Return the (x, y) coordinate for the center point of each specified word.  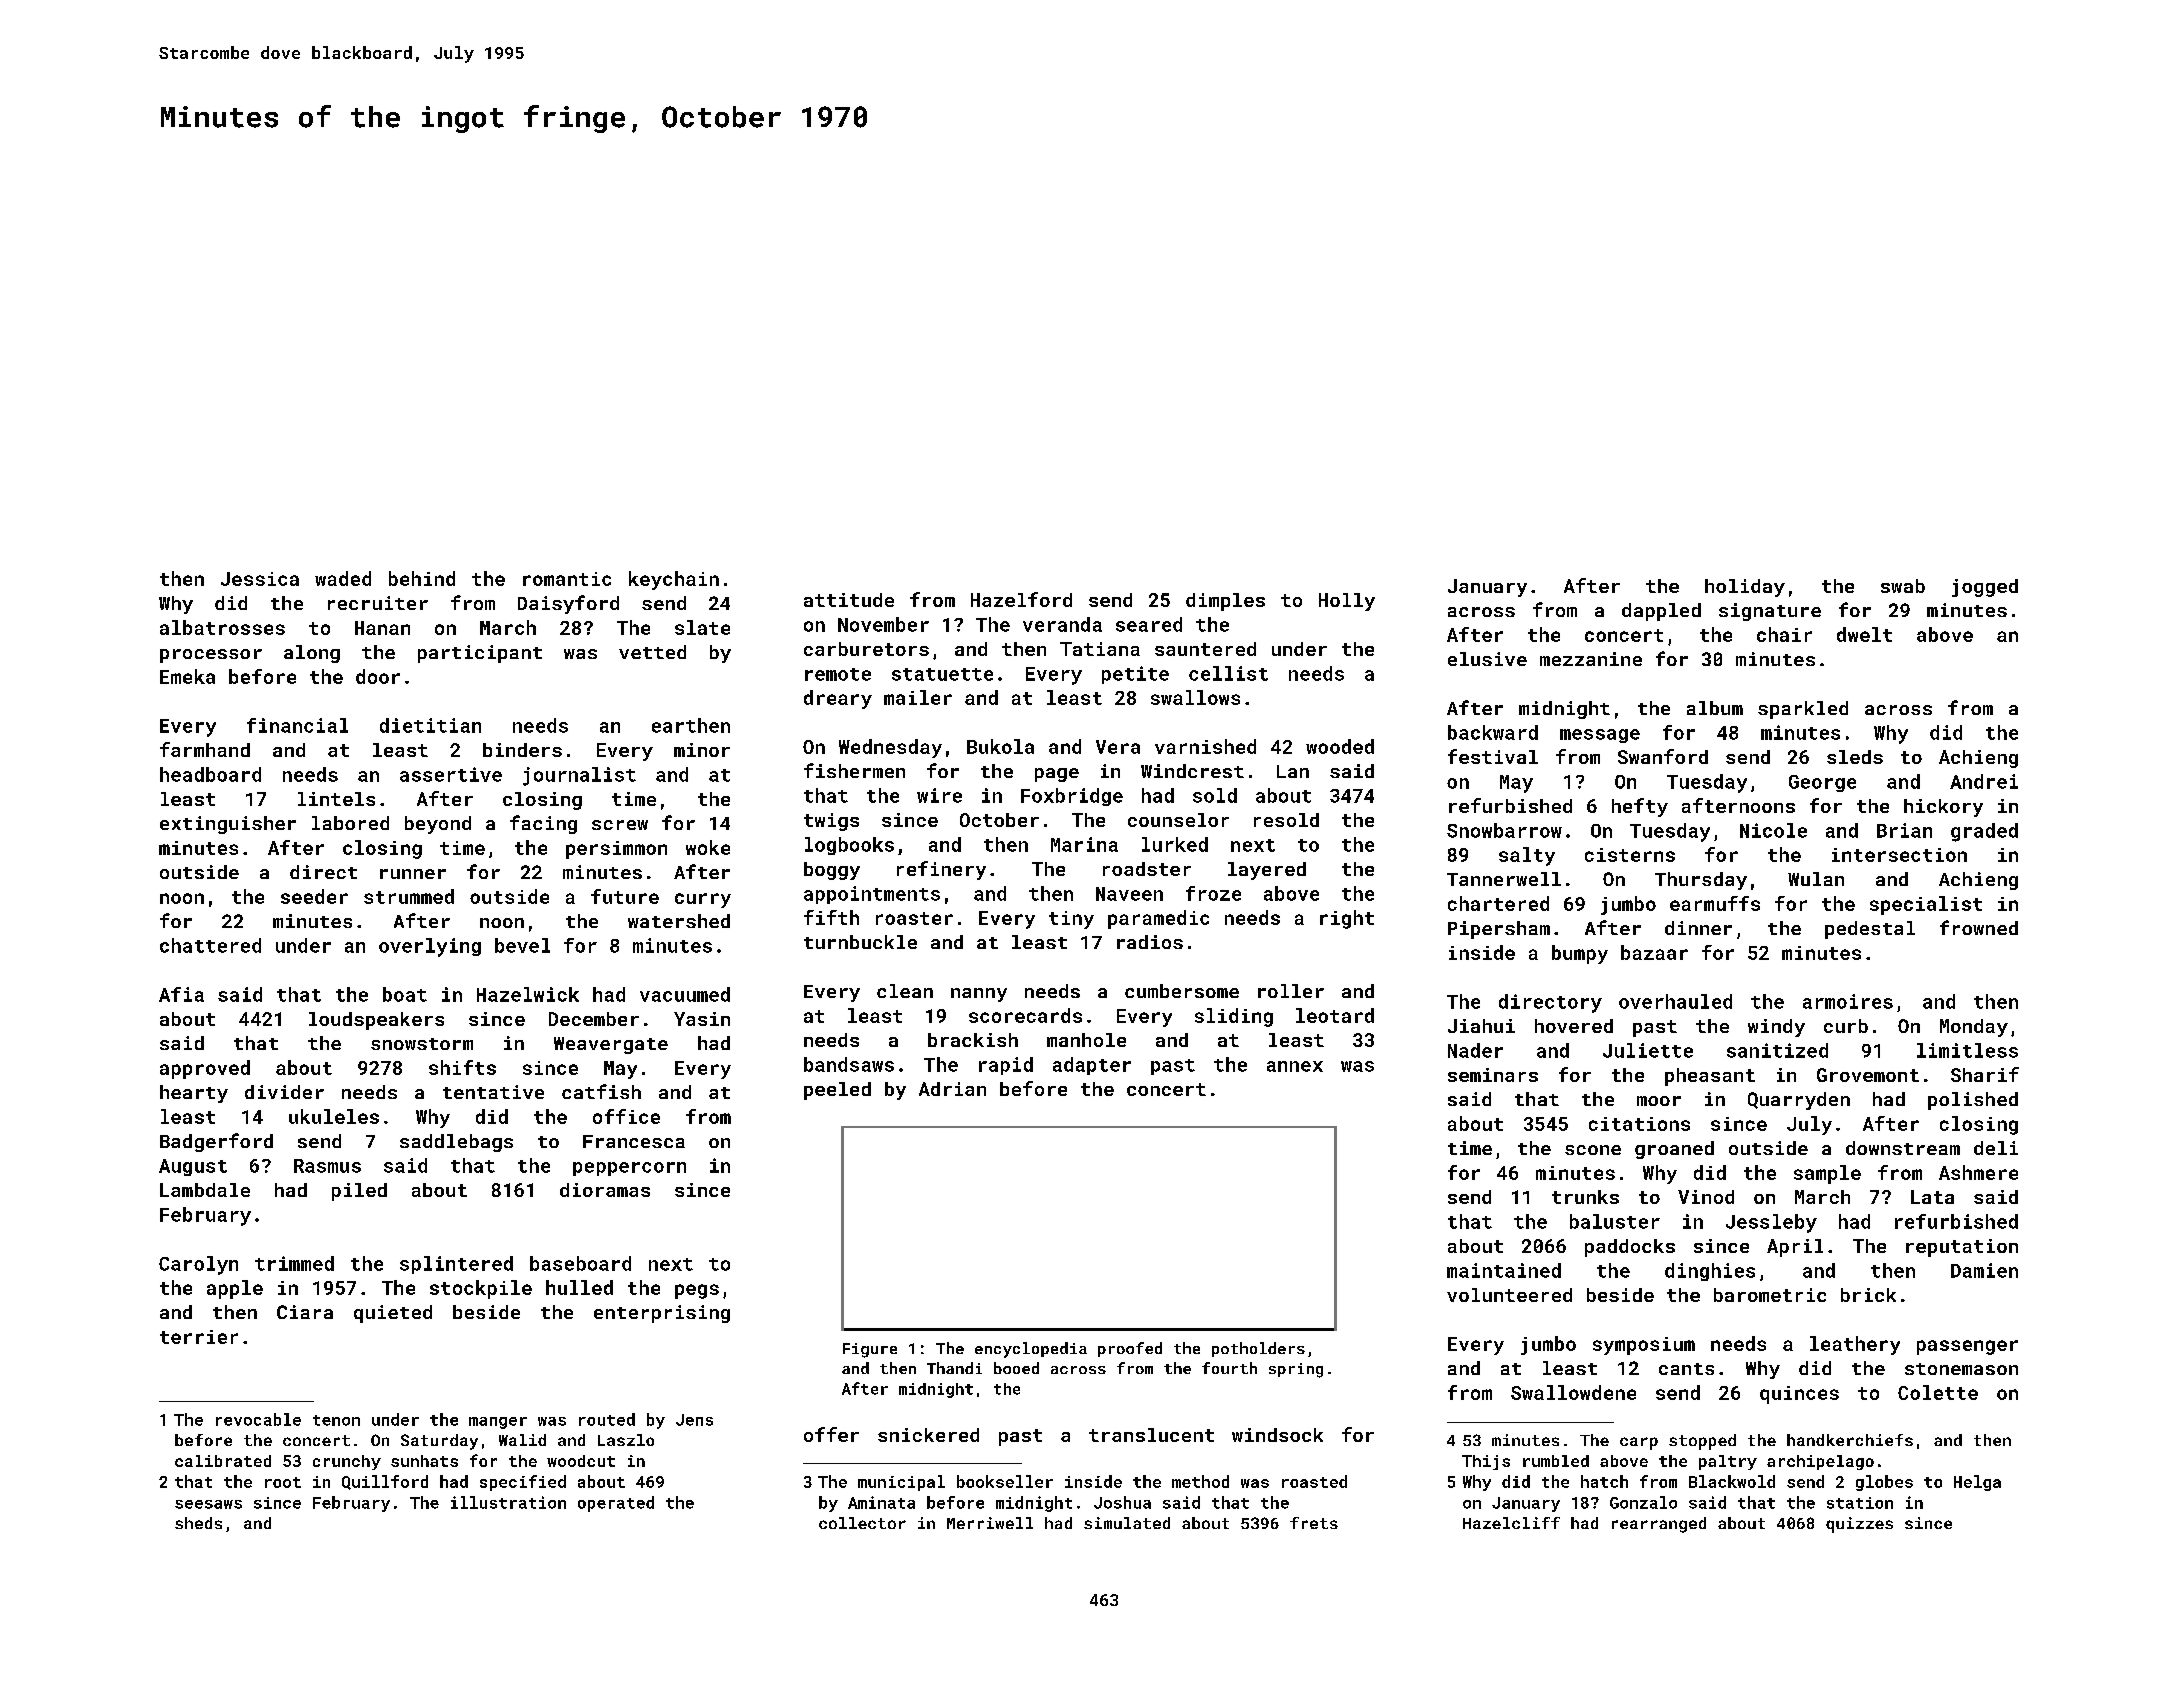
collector (862, 1523)
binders (522, 750)
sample (1827, 1174)
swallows (1195, 697)
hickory (1943, 808)
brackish (973, 1040)
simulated (1127, 1523)
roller (1291, 991)
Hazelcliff (1511, 1523)
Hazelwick (528, 994)
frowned (1979, 927)
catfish (601, 1091)
